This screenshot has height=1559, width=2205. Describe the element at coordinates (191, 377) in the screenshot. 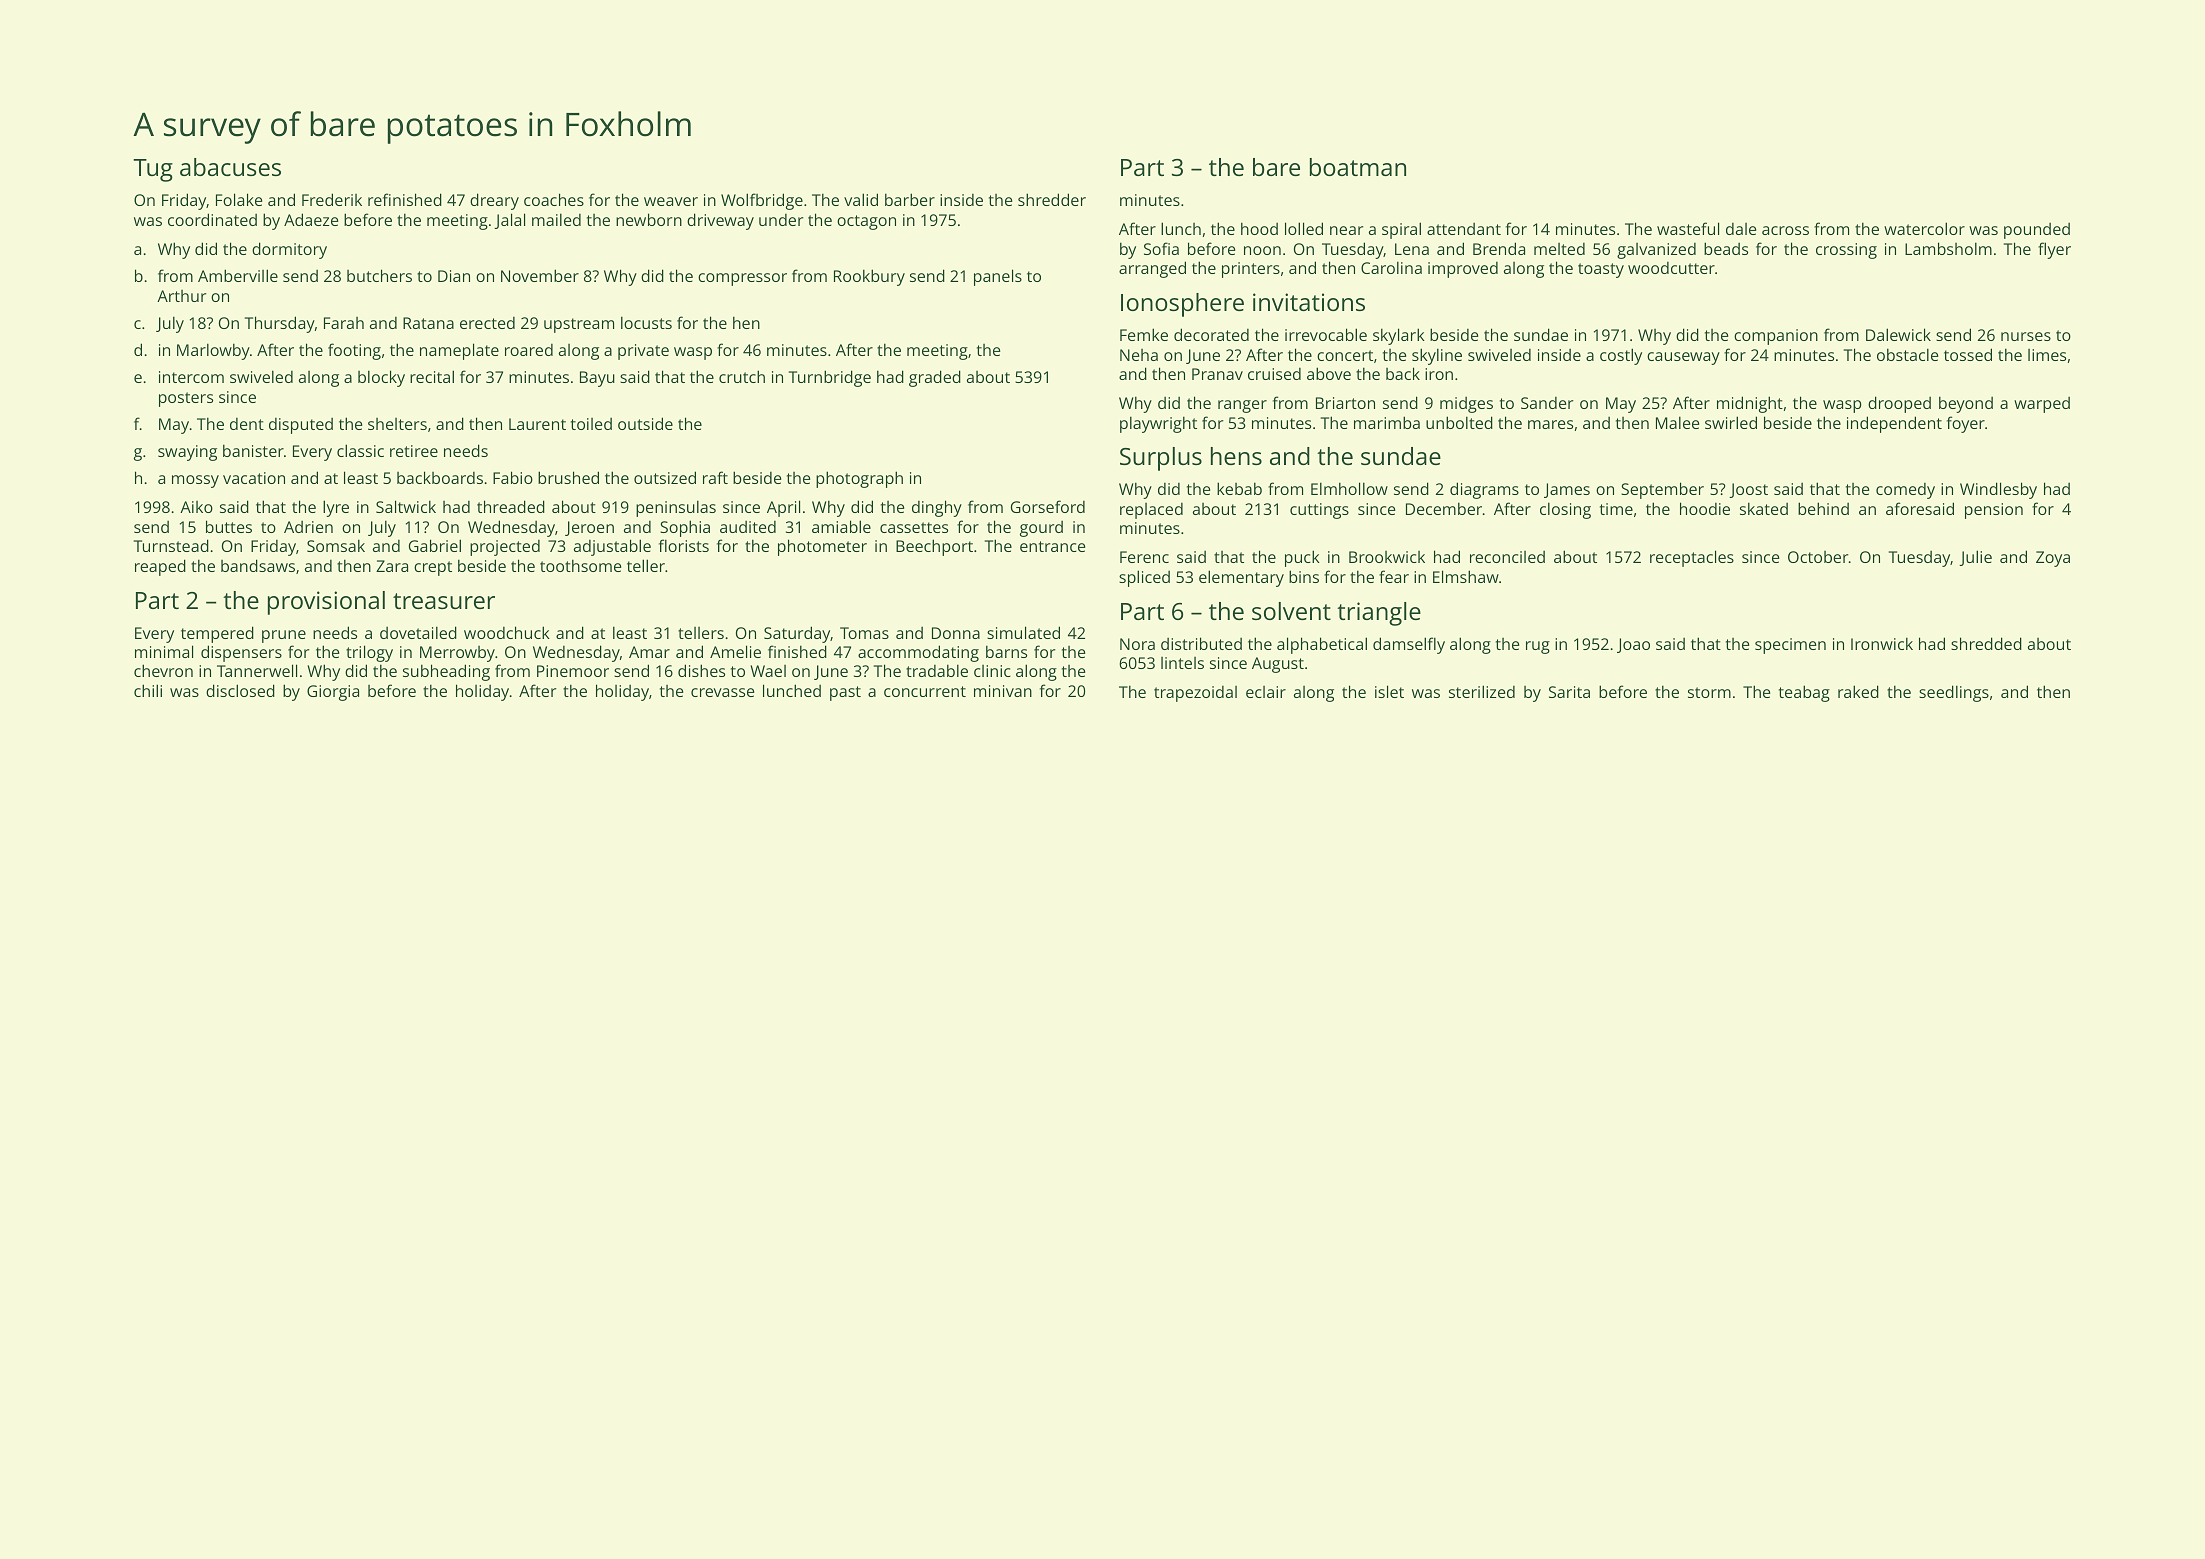

I see `intercom` at that location.
